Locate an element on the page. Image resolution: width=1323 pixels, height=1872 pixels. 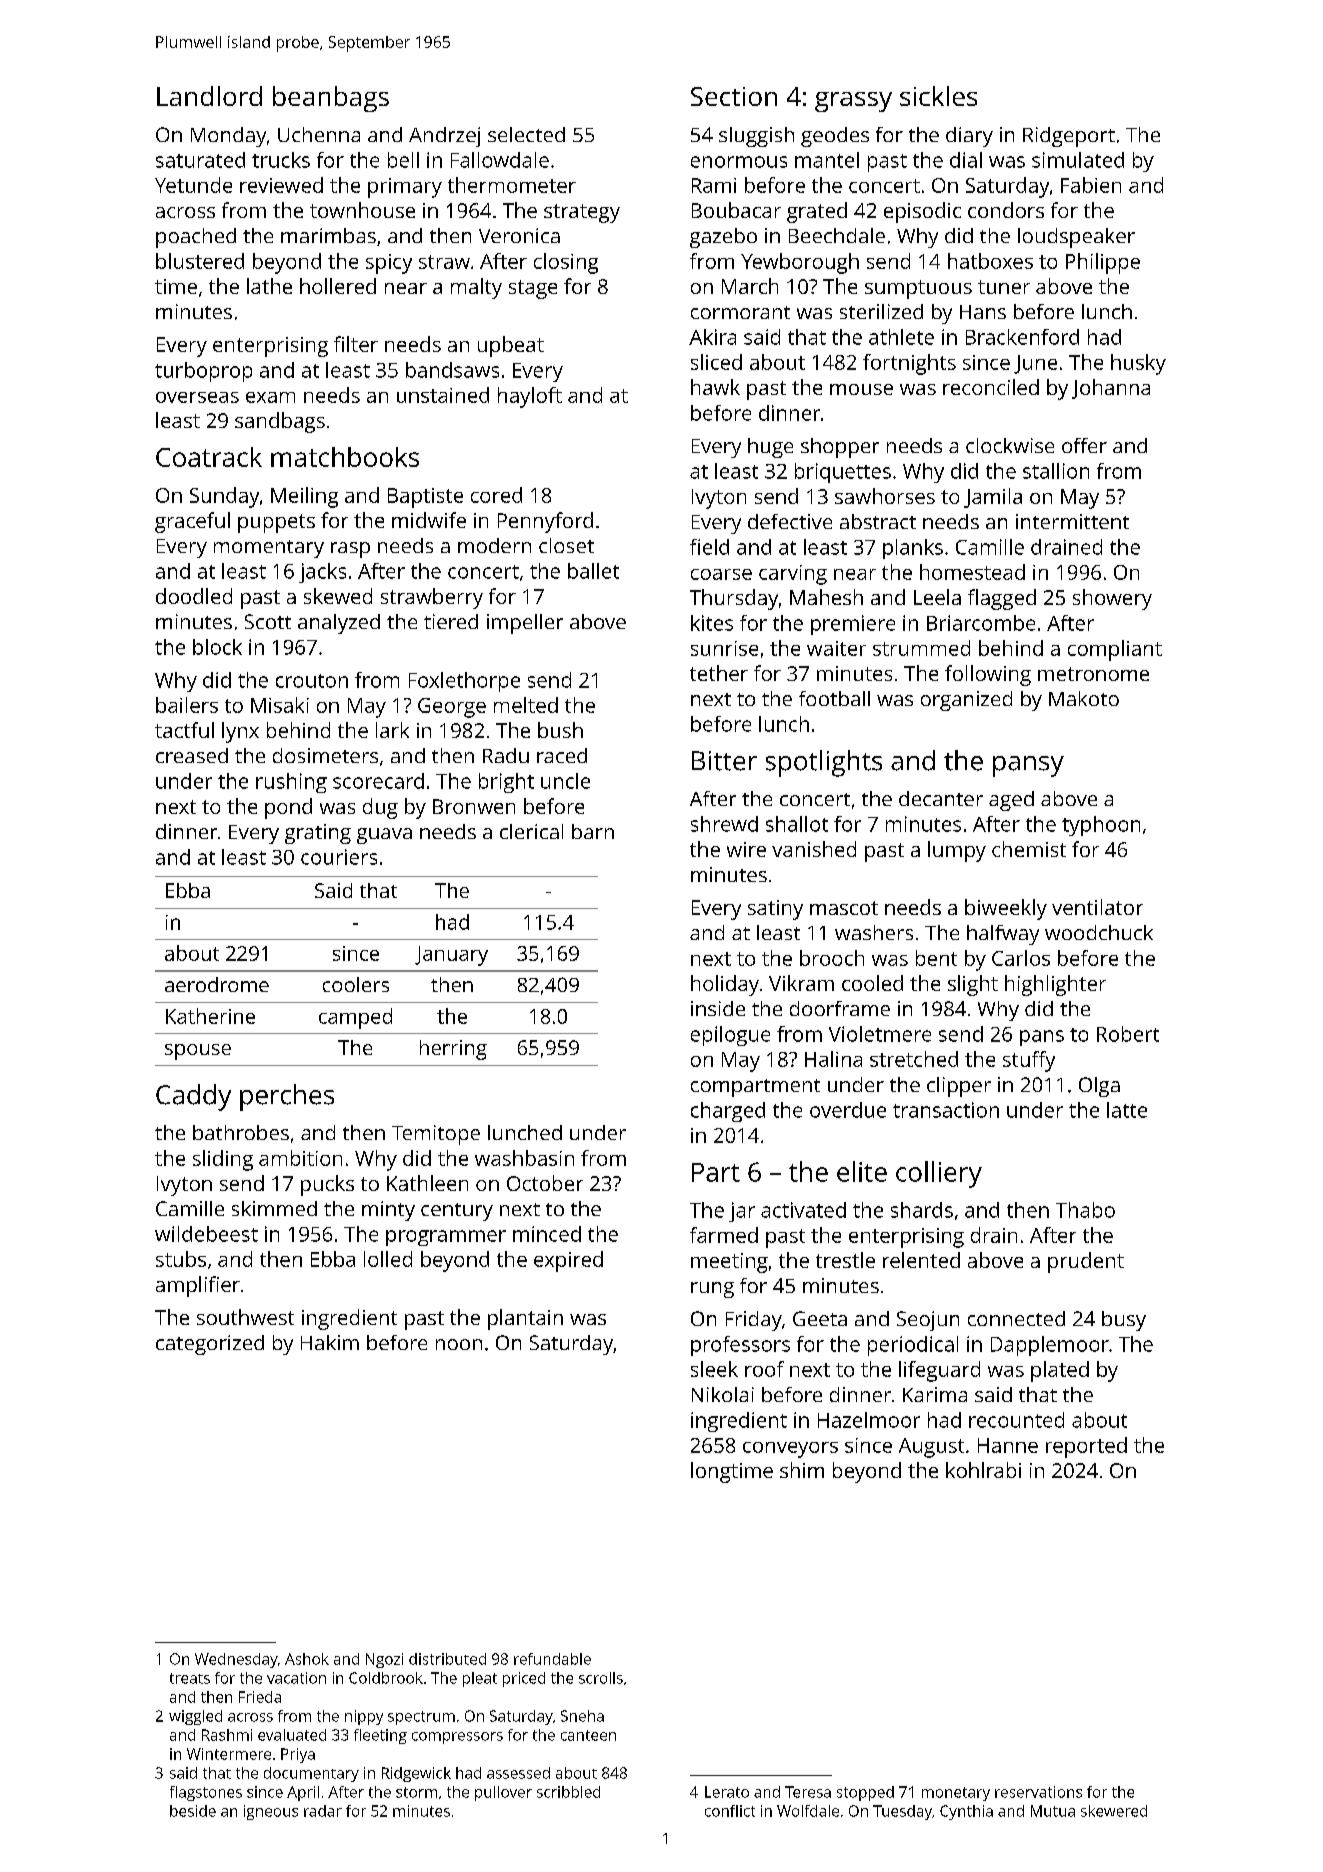
charged is located at coordinates (728, 1112).
